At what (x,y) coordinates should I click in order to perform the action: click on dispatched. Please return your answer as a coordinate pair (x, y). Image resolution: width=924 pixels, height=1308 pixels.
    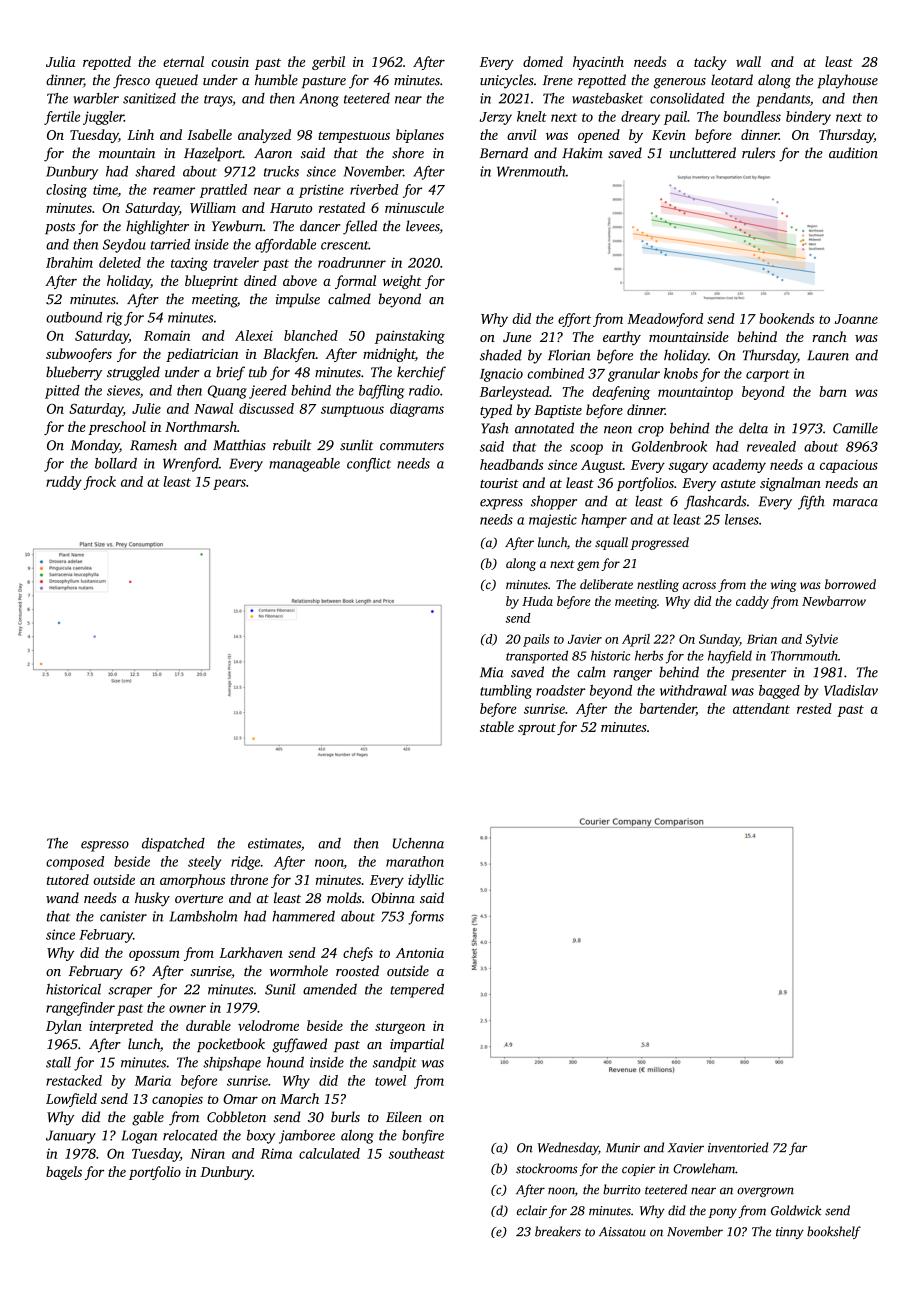
    Looking at the image, I should click on (173, 844).
